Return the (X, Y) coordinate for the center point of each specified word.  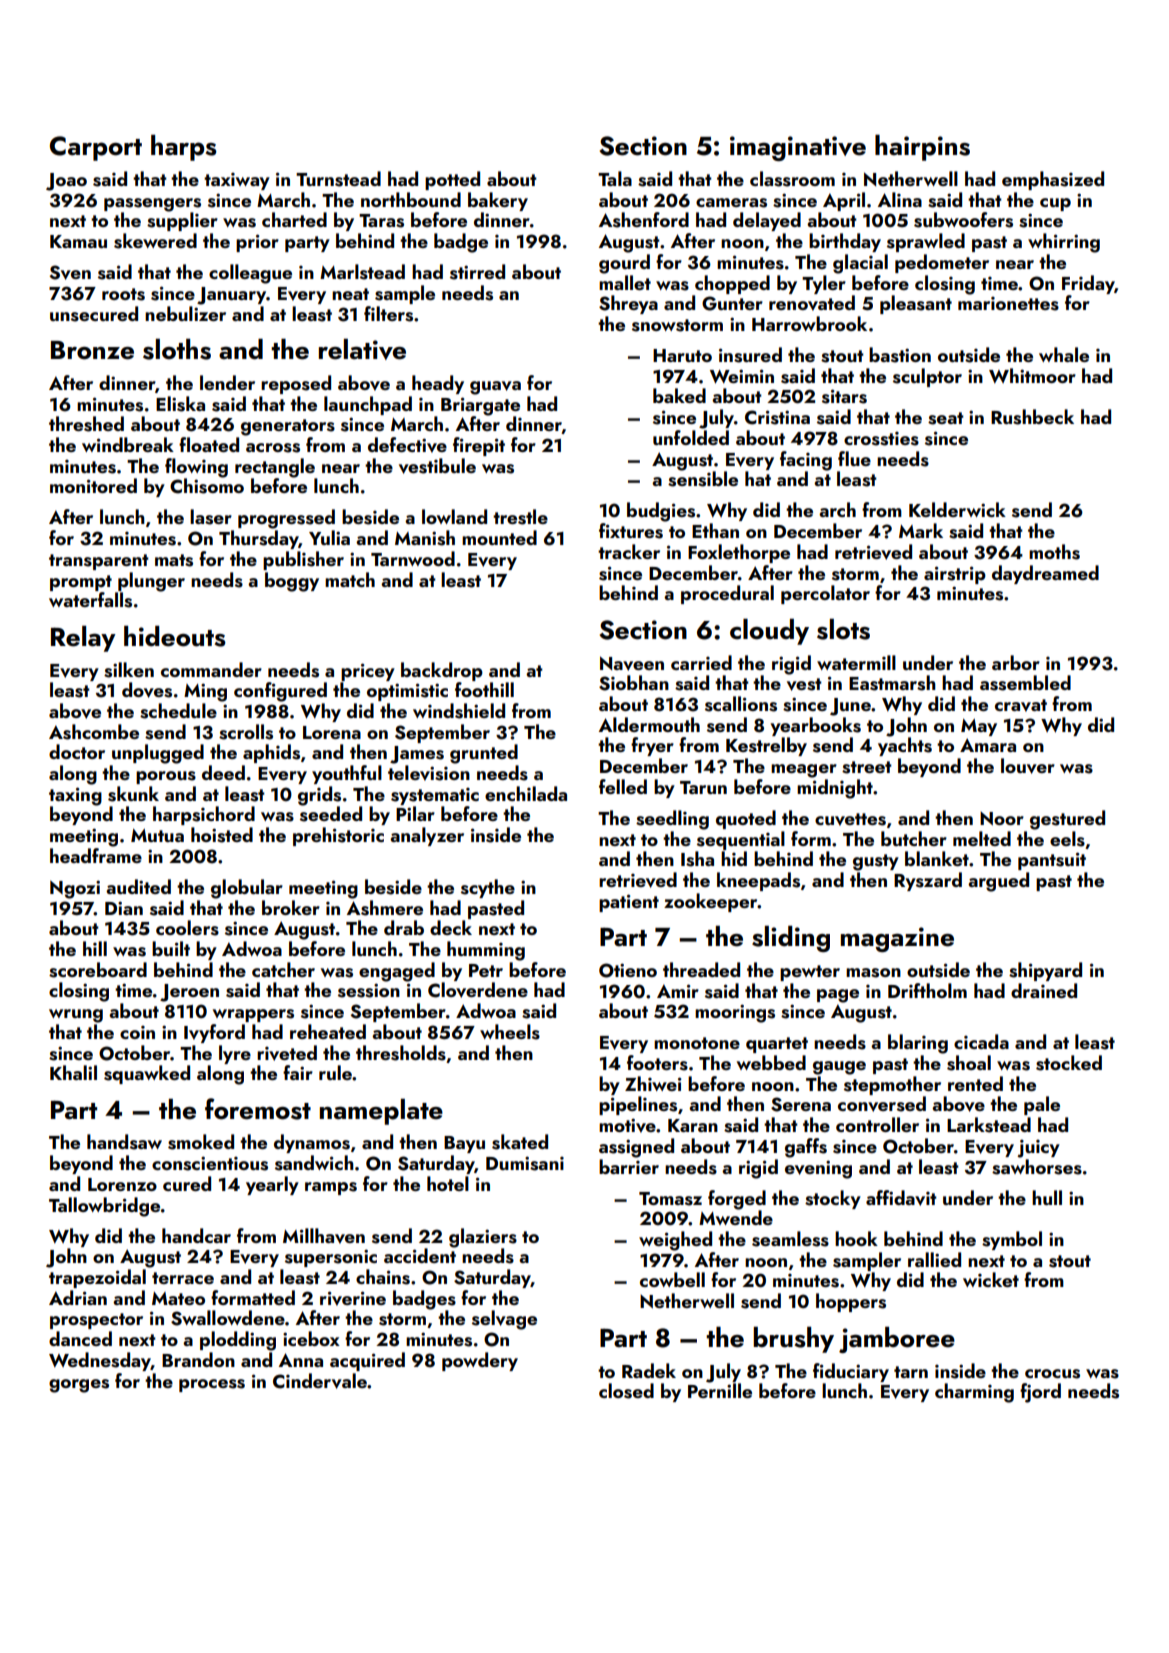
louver (1028, 766)
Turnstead (338, 179)
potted (452, 180)
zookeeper (711, 902)
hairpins (922, 148)
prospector (96, 1321)
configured (280, 692)
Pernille (720, 1390)
